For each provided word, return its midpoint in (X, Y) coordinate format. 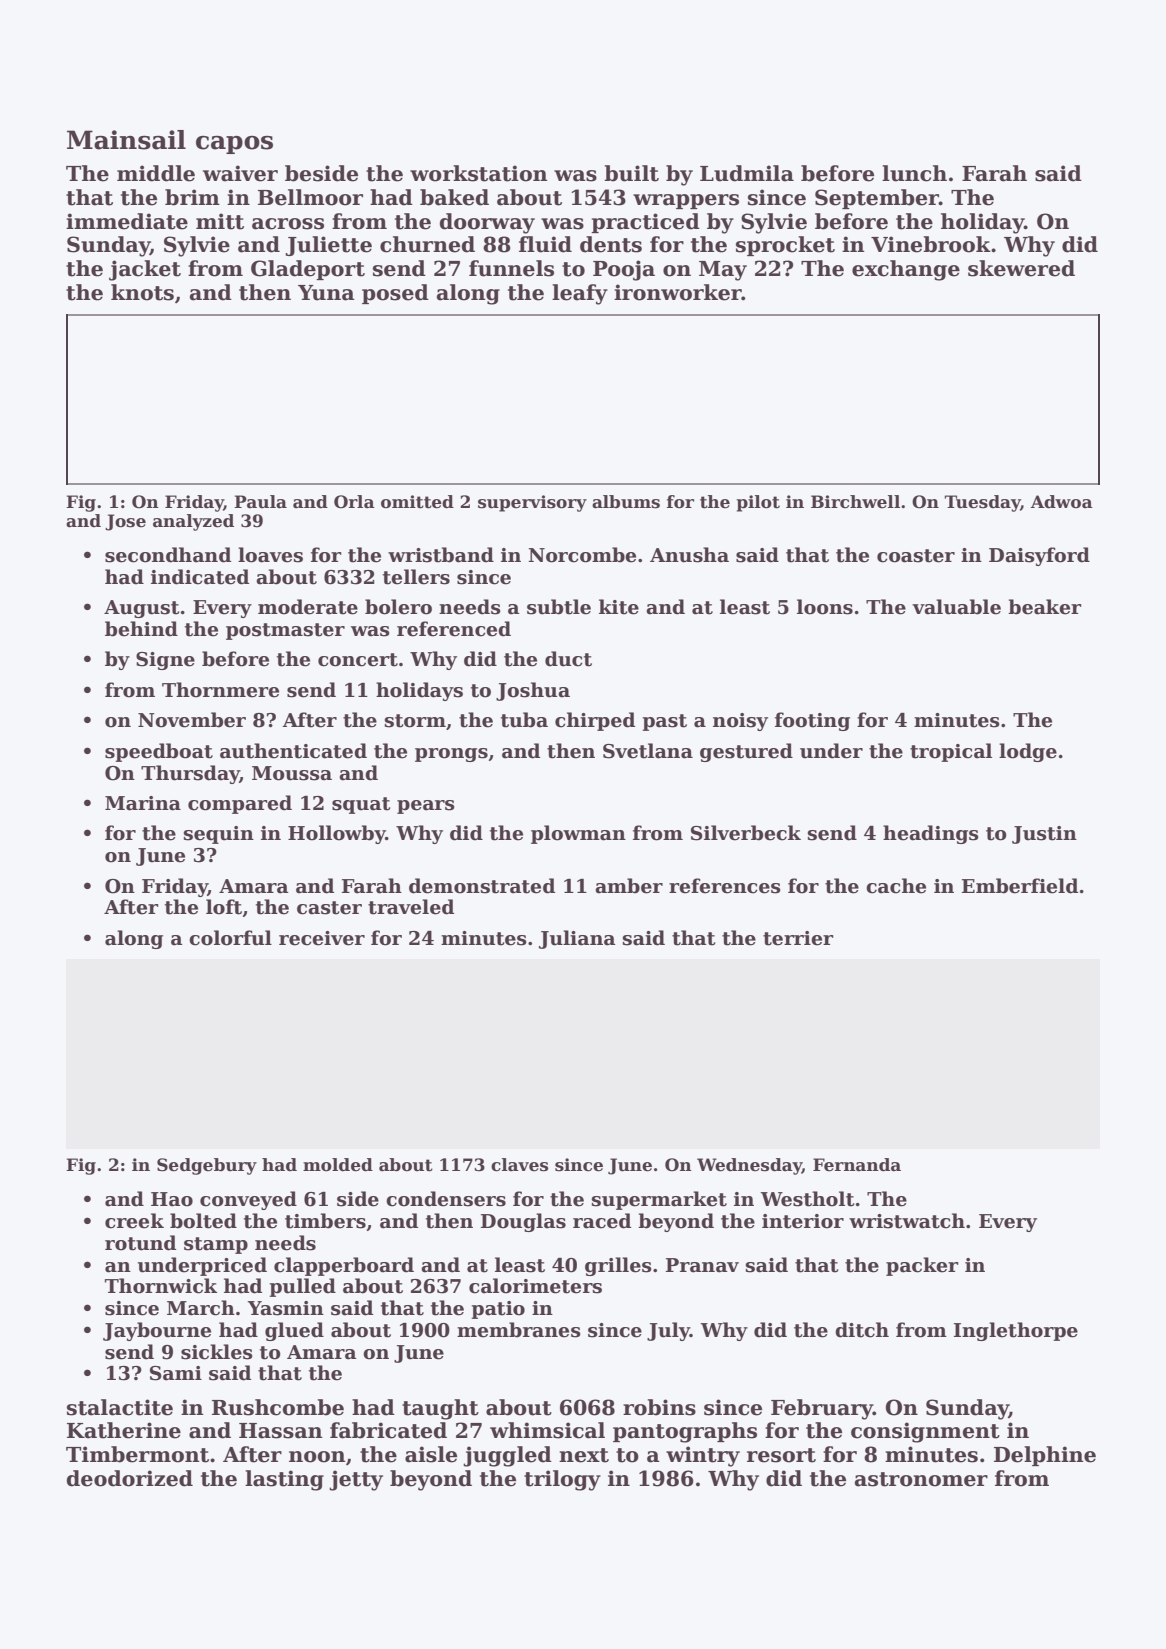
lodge (1028, 752)
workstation (479, 173)
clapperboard (344, 1266)
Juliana (577, 939)
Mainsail (126, 140)
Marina (143, 803)
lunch (914, 173)
